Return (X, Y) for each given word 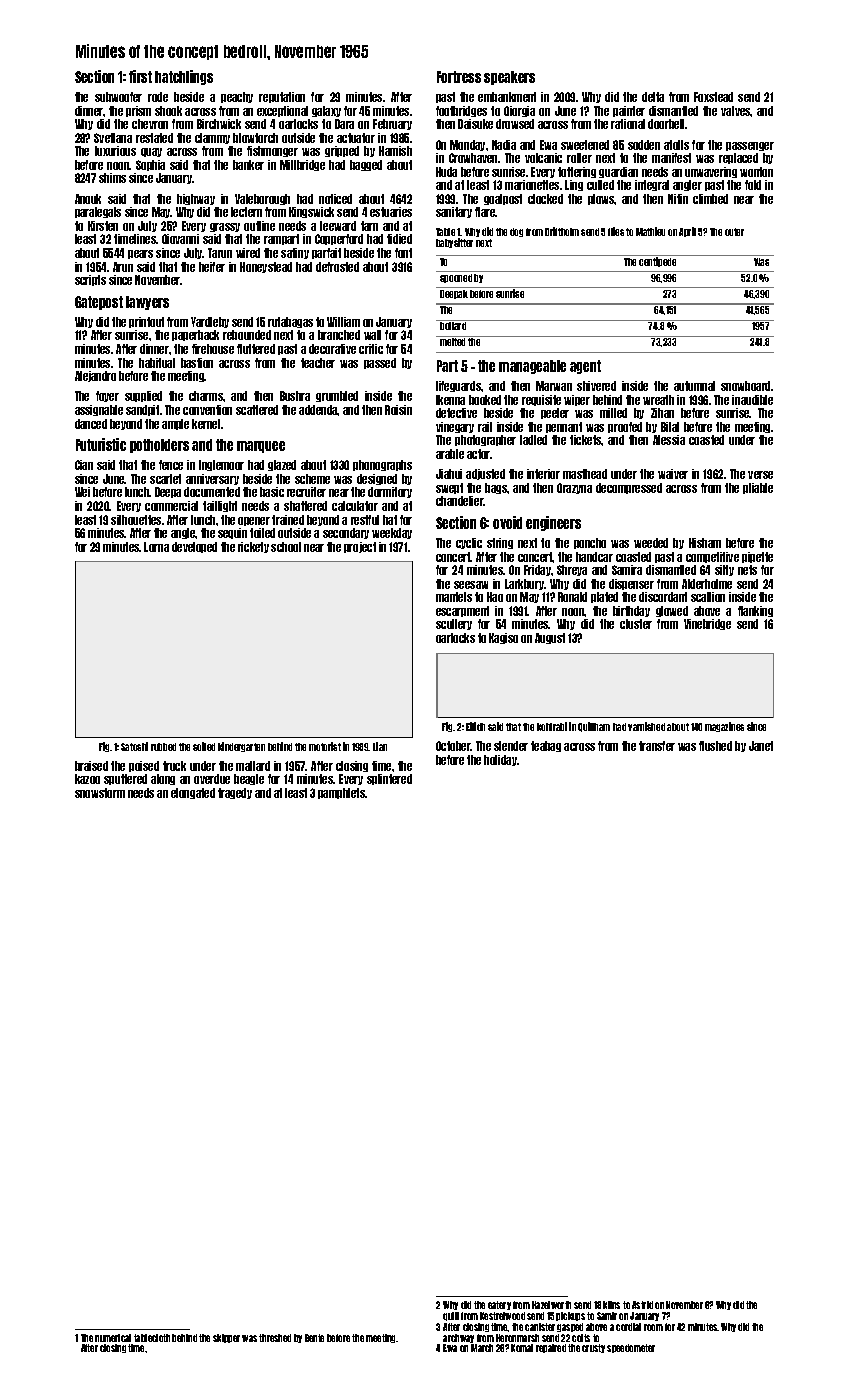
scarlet (165, 479)
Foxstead (713, 97)
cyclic (469, 543)
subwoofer (118, 97)
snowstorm (100, 793)
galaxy (326, 111)
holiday (500, 760)
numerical (113, 1338)
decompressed (629, 488)
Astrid (642, 1305)
